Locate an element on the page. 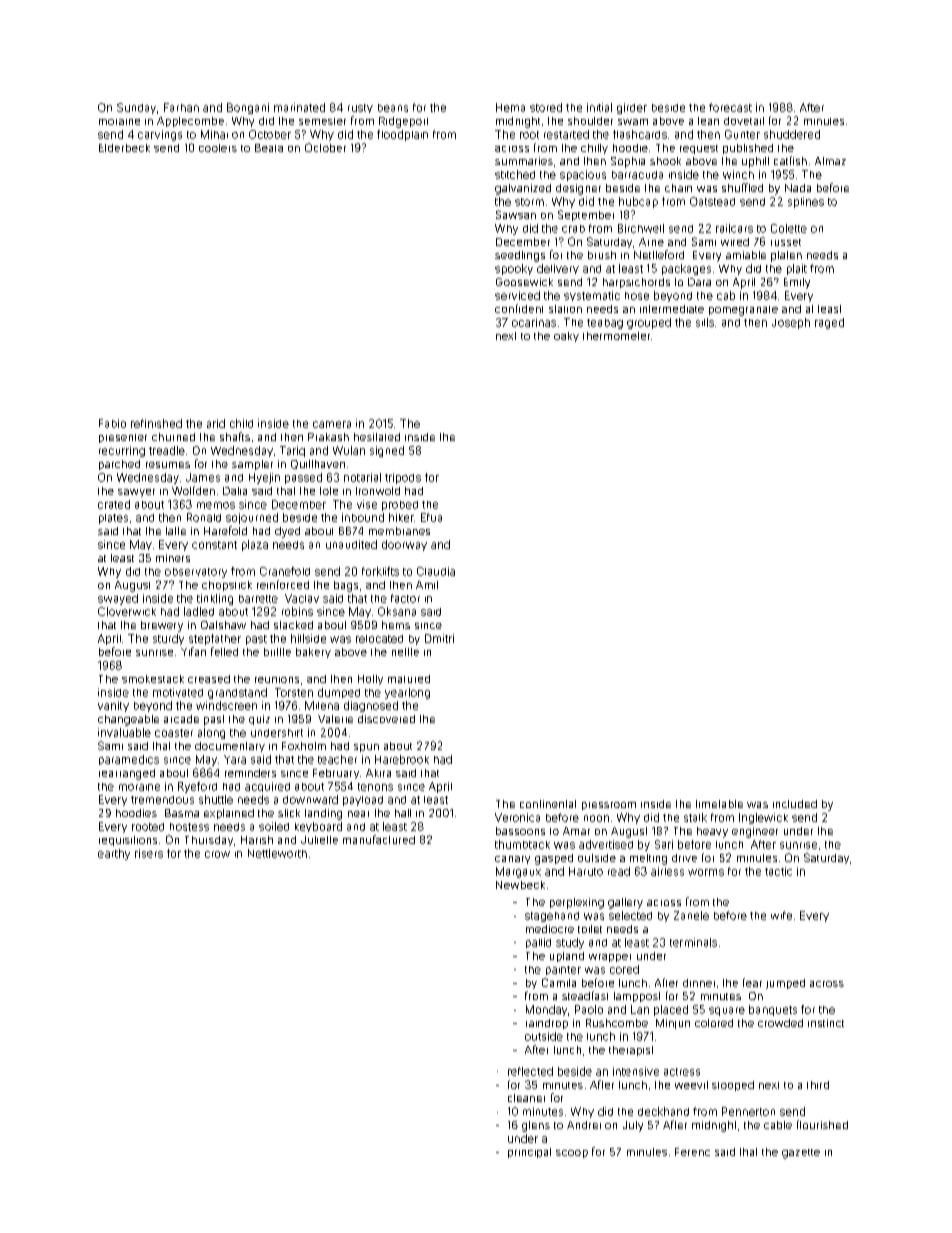 The width and height of the image is (952, 1233). reflected is located at coordinates (530, 1071).
